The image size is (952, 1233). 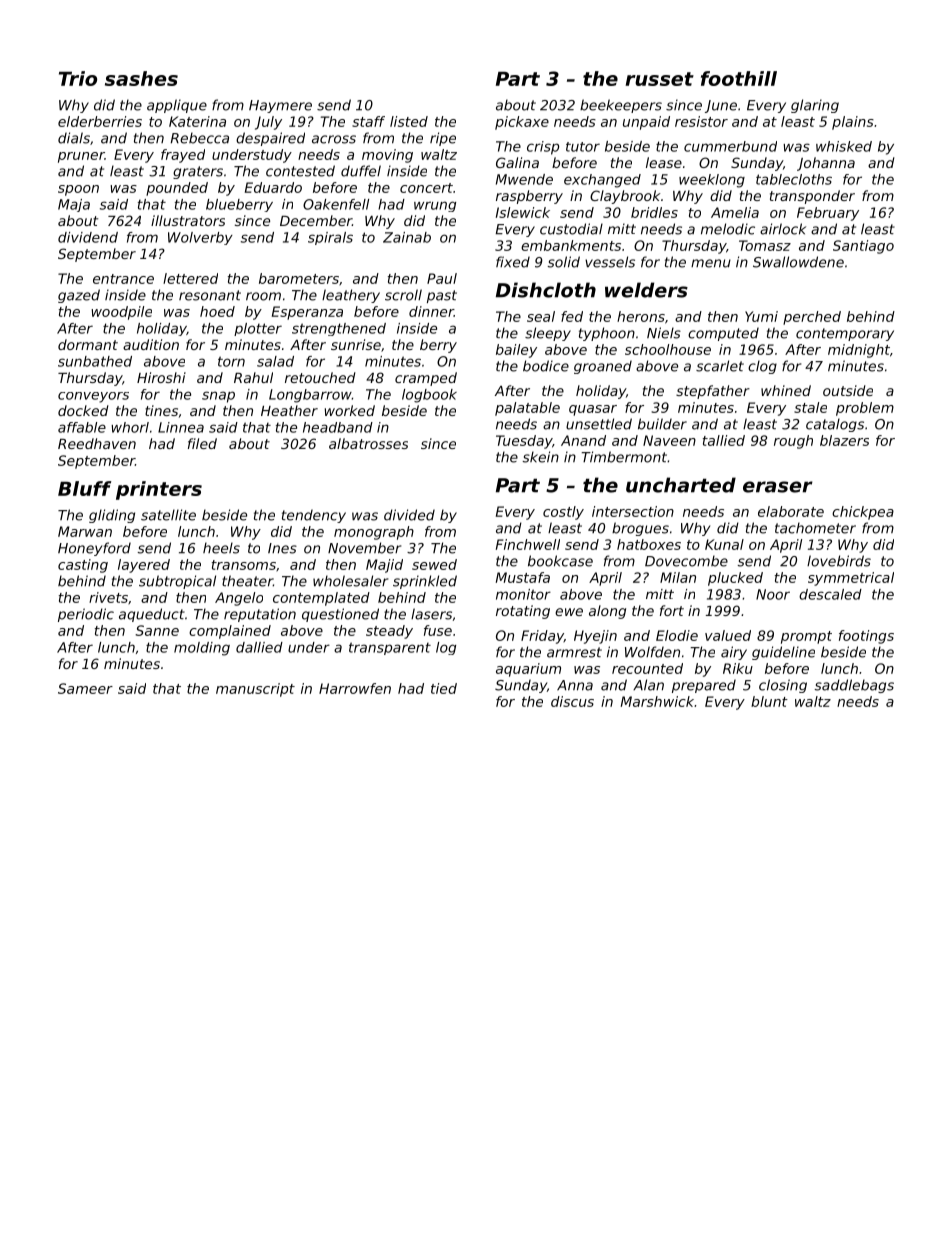 What do you see at coordinates (793, 442) in the screenshot?
I see `rough` at bounding box center [793, 442].
